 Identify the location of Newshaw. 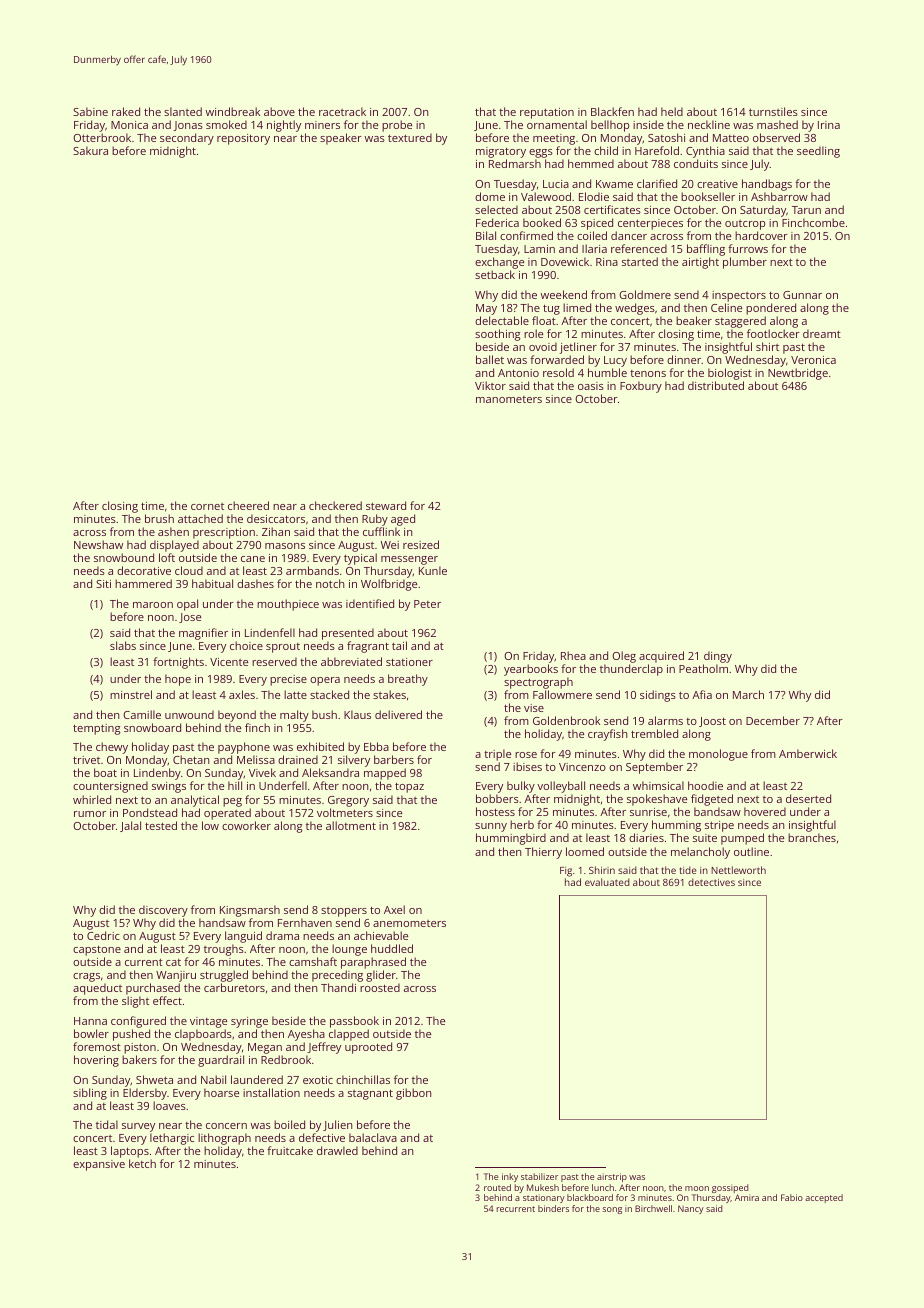
(98, 544).
